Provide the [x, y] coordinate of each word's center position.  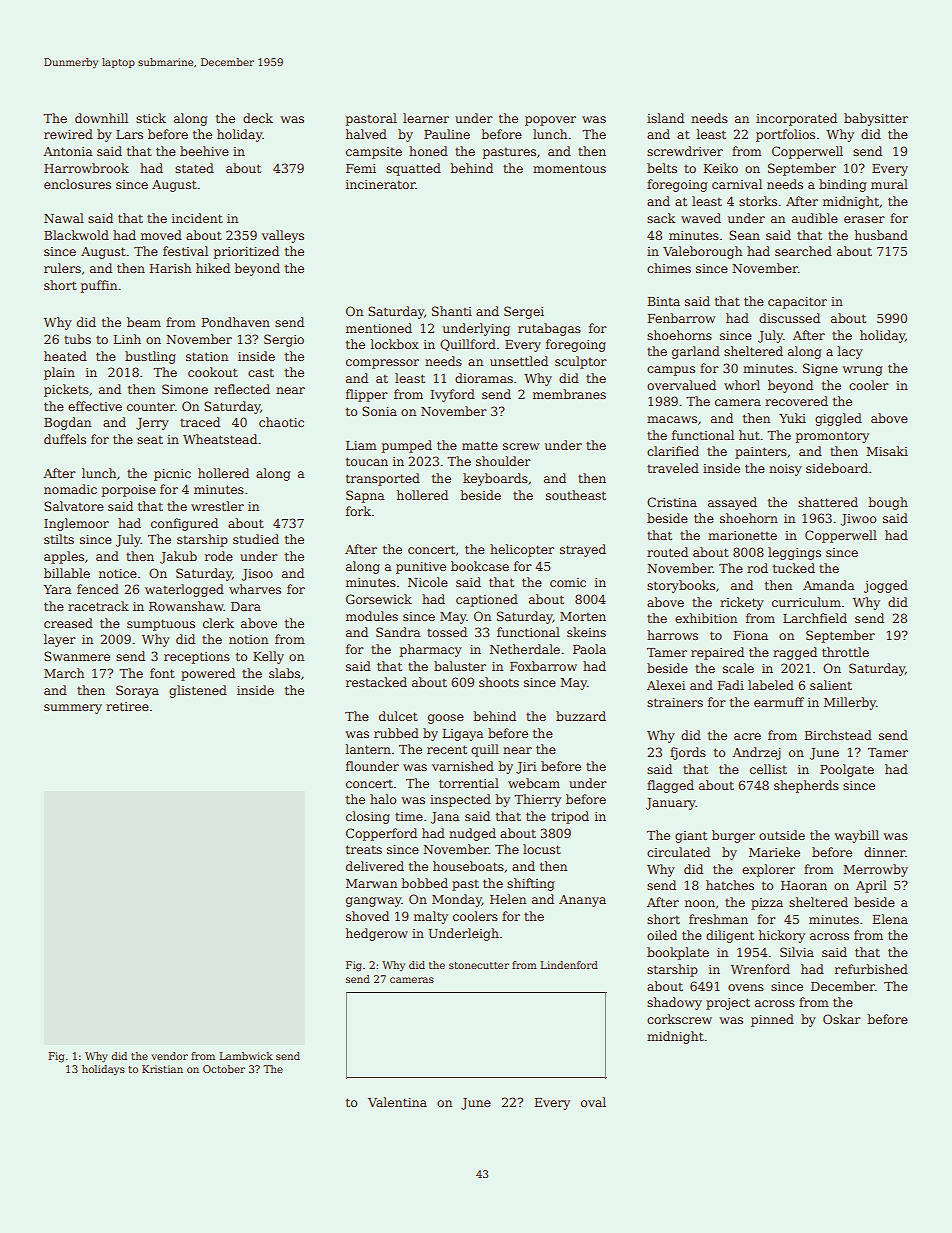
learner [426, 118]
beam [144, 322]
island [665, 118]
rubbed [396, 733]
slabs [284, 673]
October [224, 1069]
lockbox [395, 344]
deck [258, 118]
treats [364, 849]
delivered [375, 866]
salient [831, 685]
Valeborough [702, 252]
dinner [884, 852]
